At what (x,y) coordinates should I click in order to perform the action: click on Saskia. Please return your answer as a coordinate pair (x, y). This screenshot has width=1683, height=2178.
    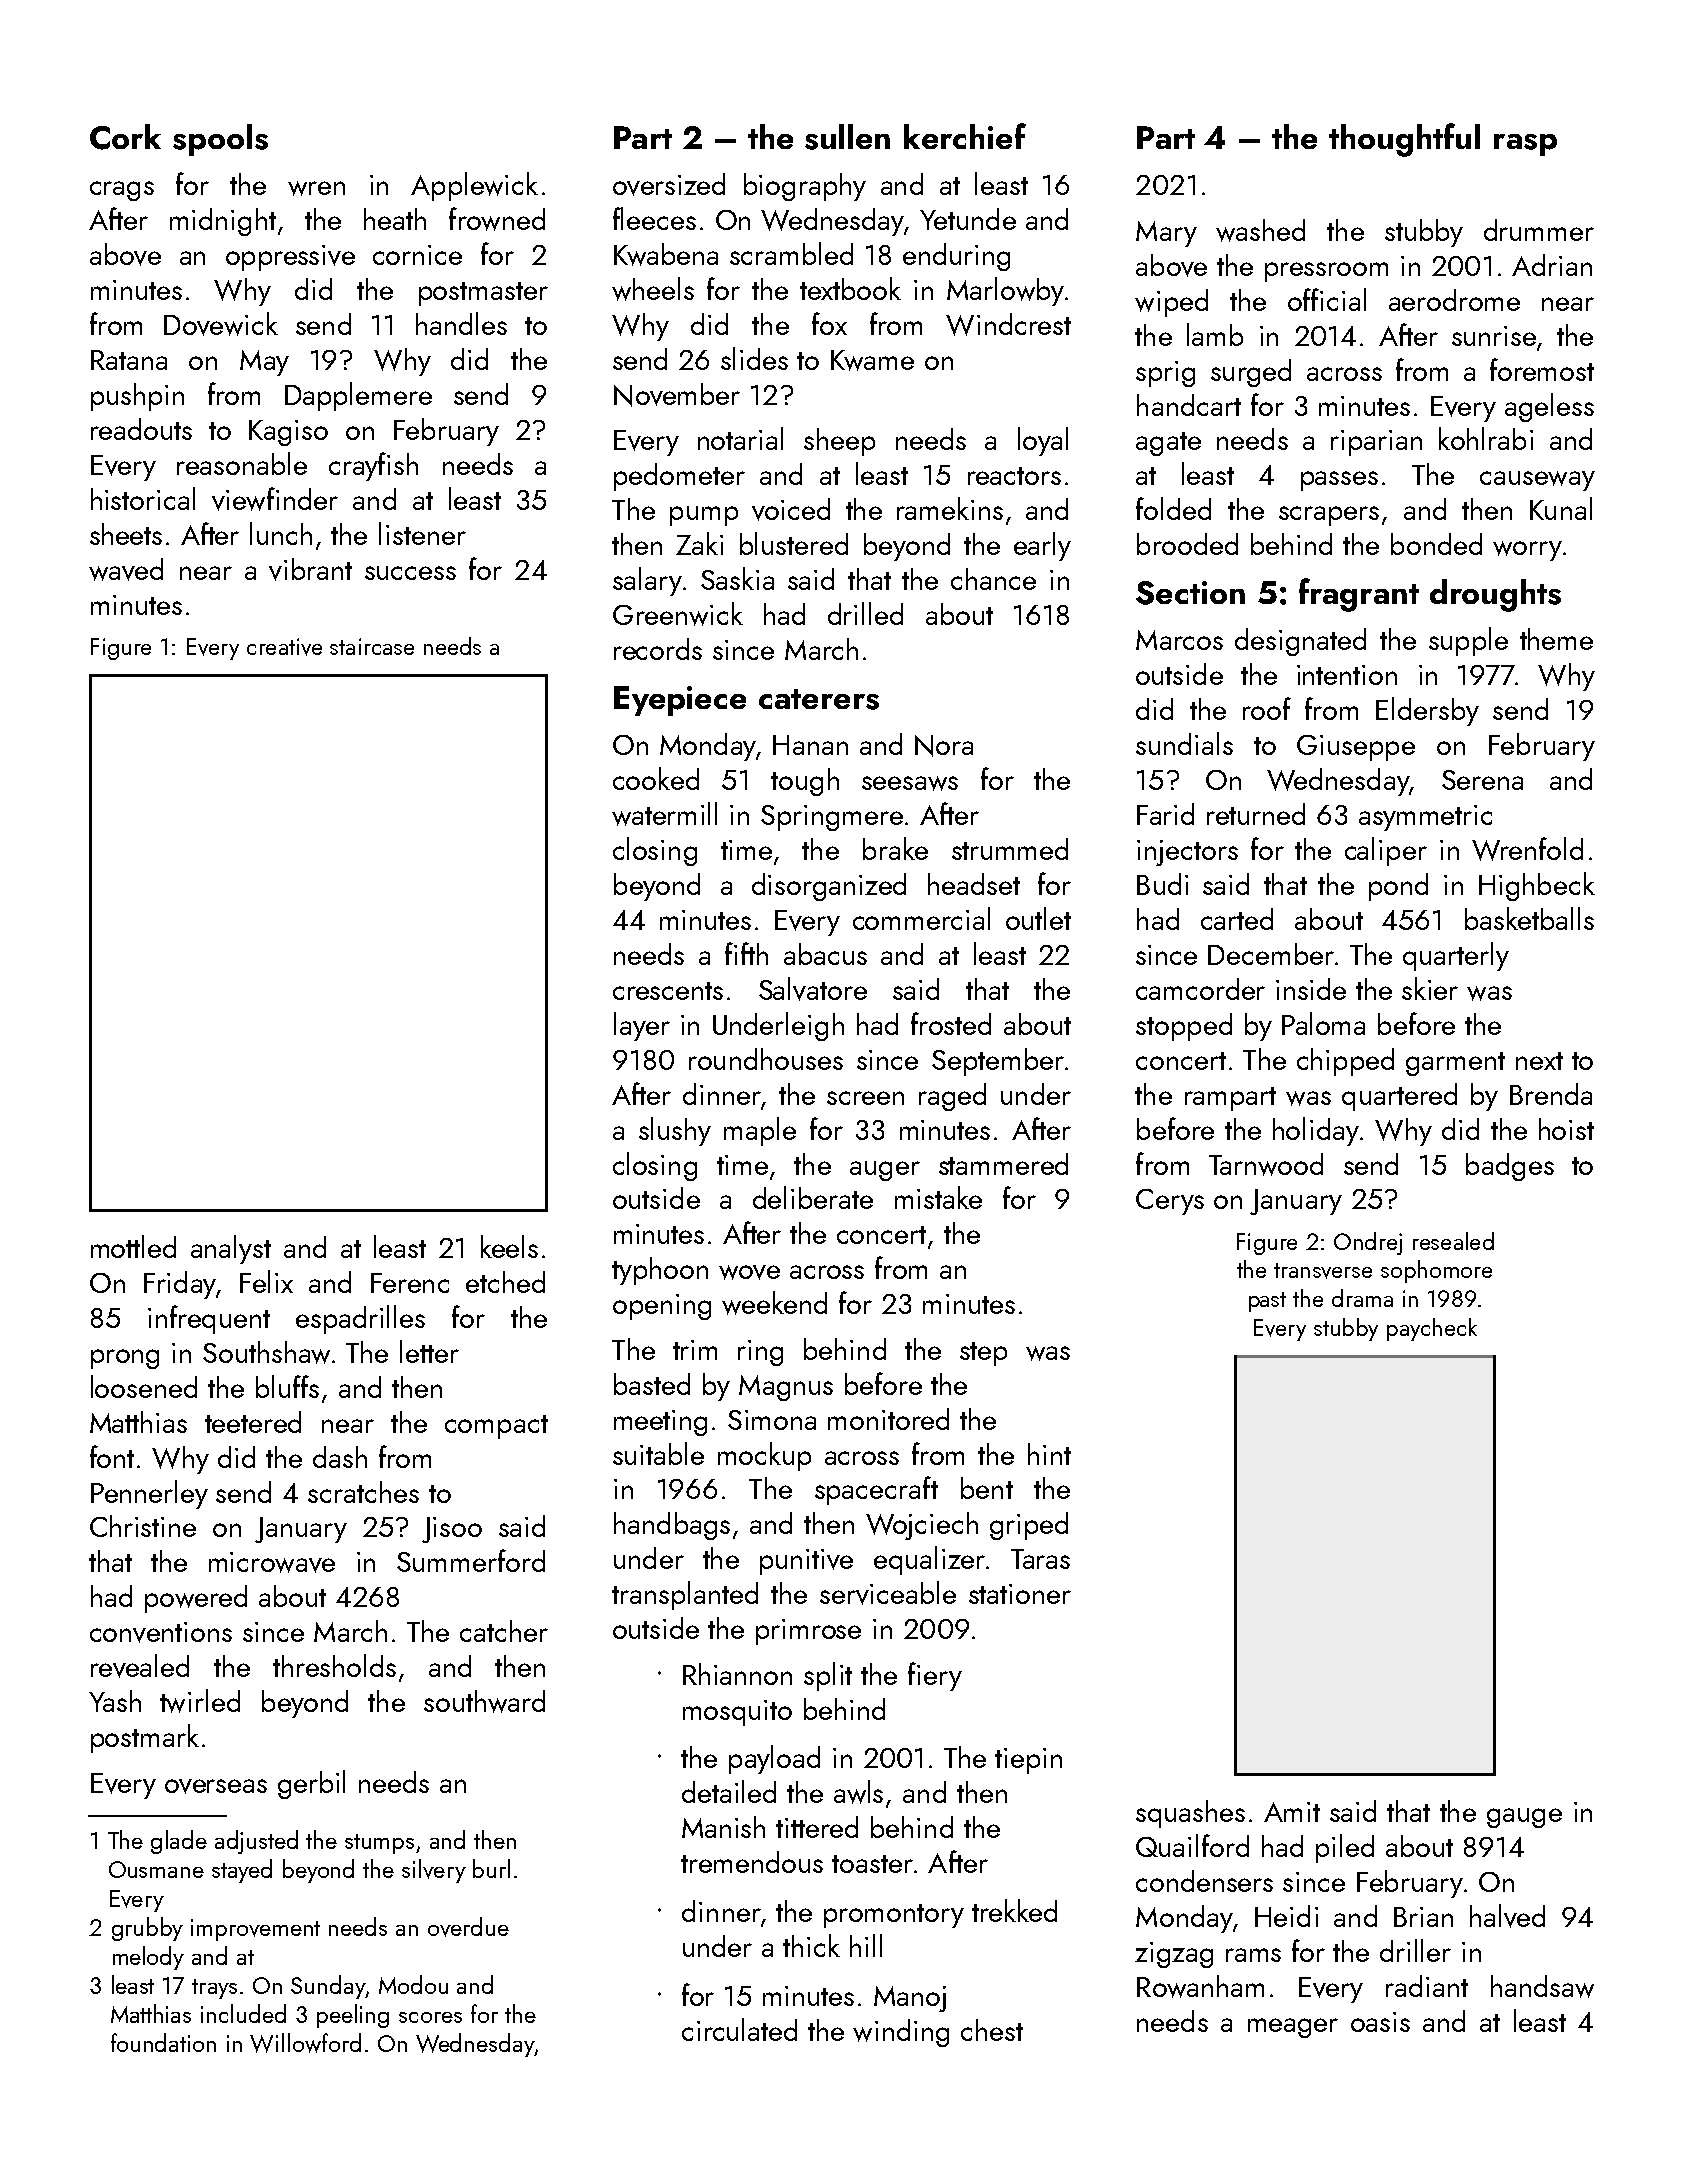
    Looking at the image, I should click on (737, 578).
